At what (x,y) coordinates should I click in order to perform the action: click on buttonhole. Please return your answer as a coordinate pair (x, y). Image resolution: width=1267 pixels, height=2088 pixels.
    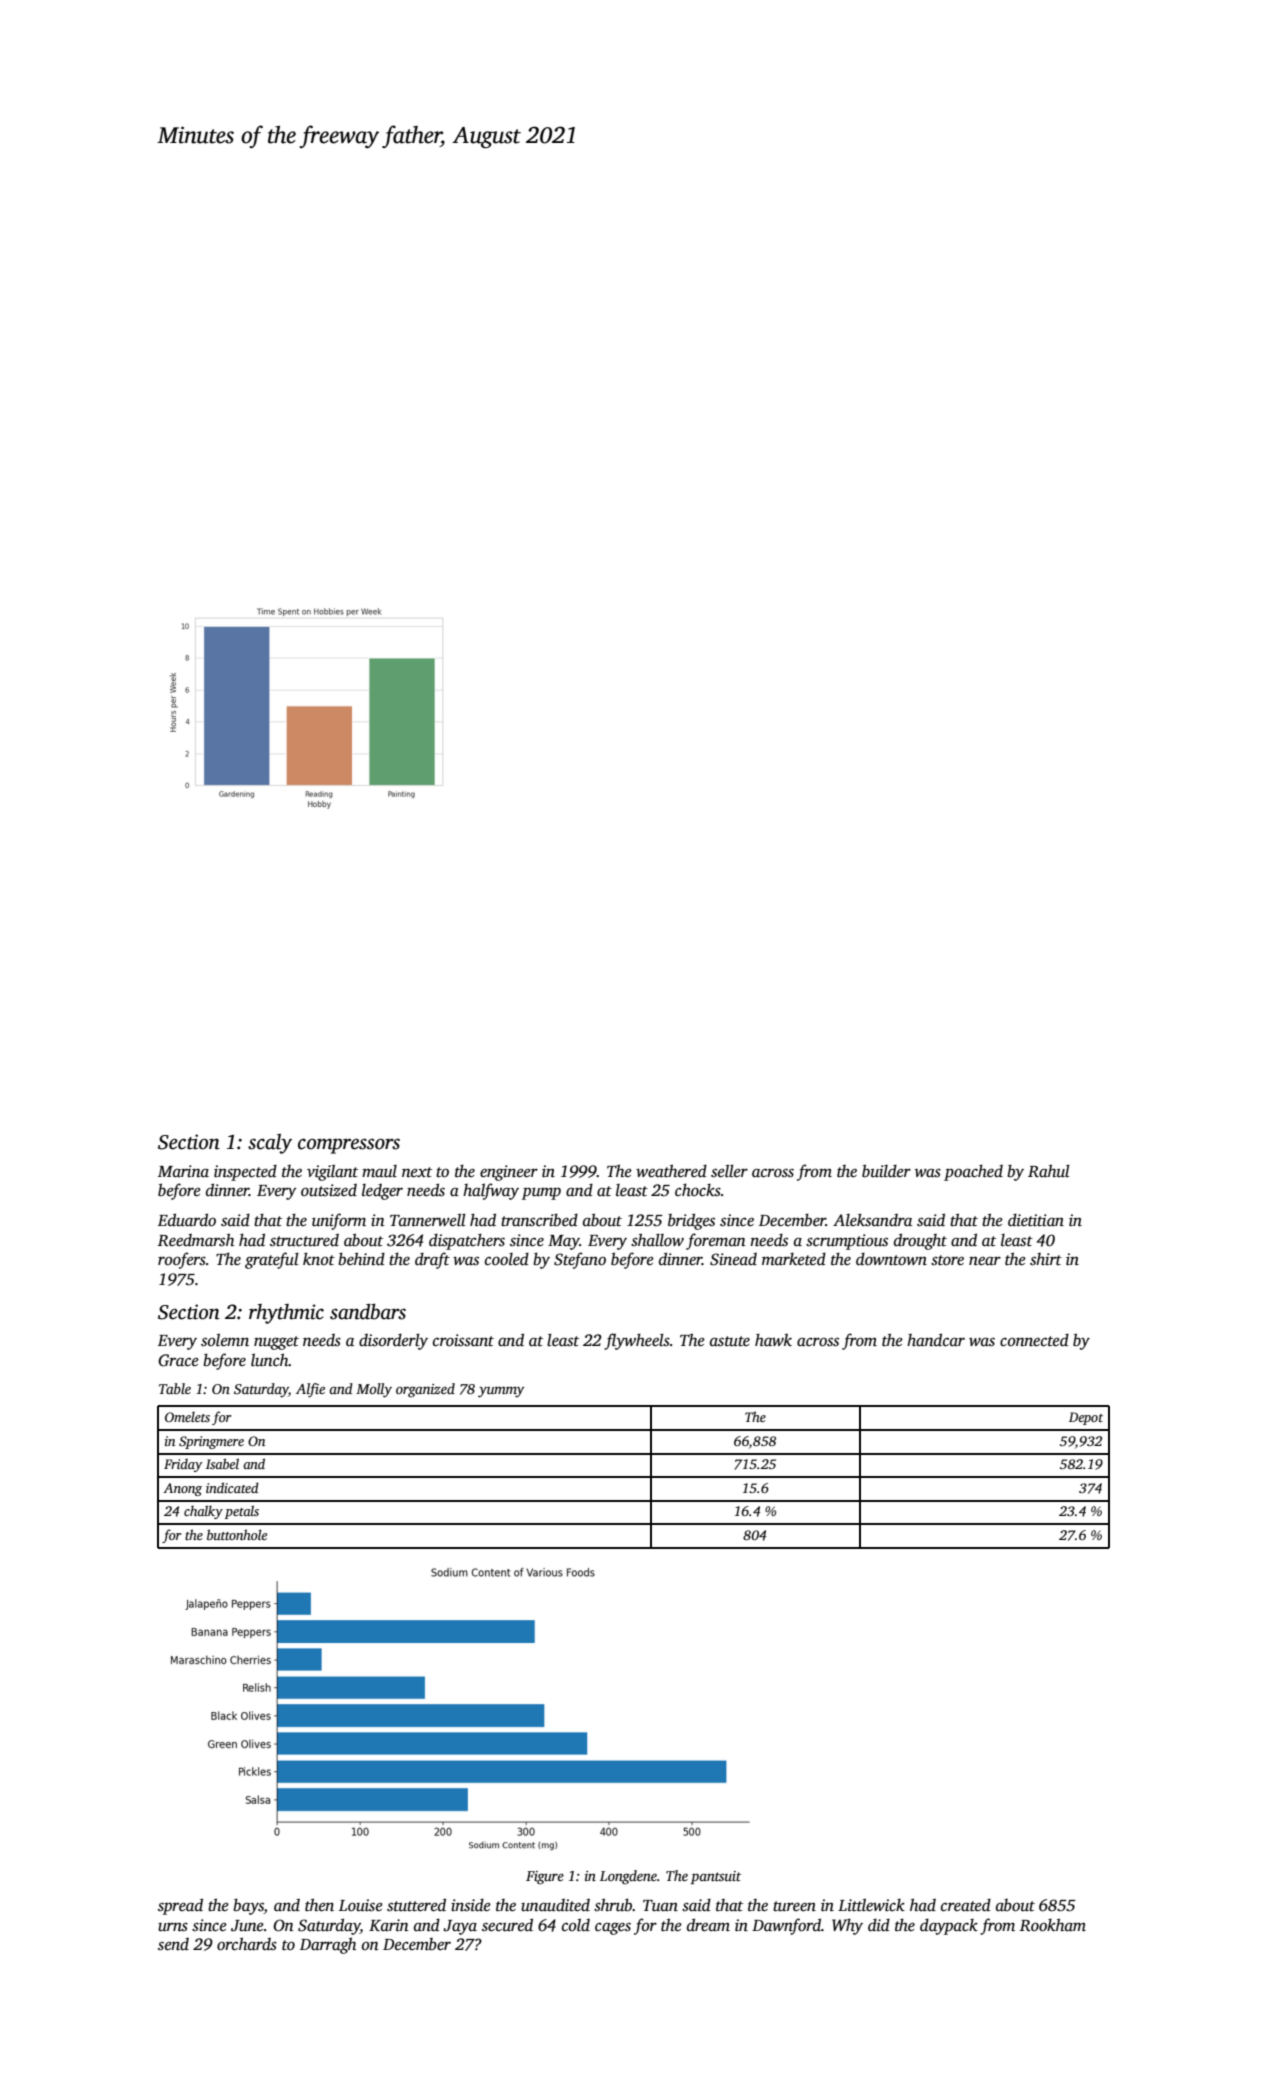
    Looking at the image, I should click on (237, 1534).
